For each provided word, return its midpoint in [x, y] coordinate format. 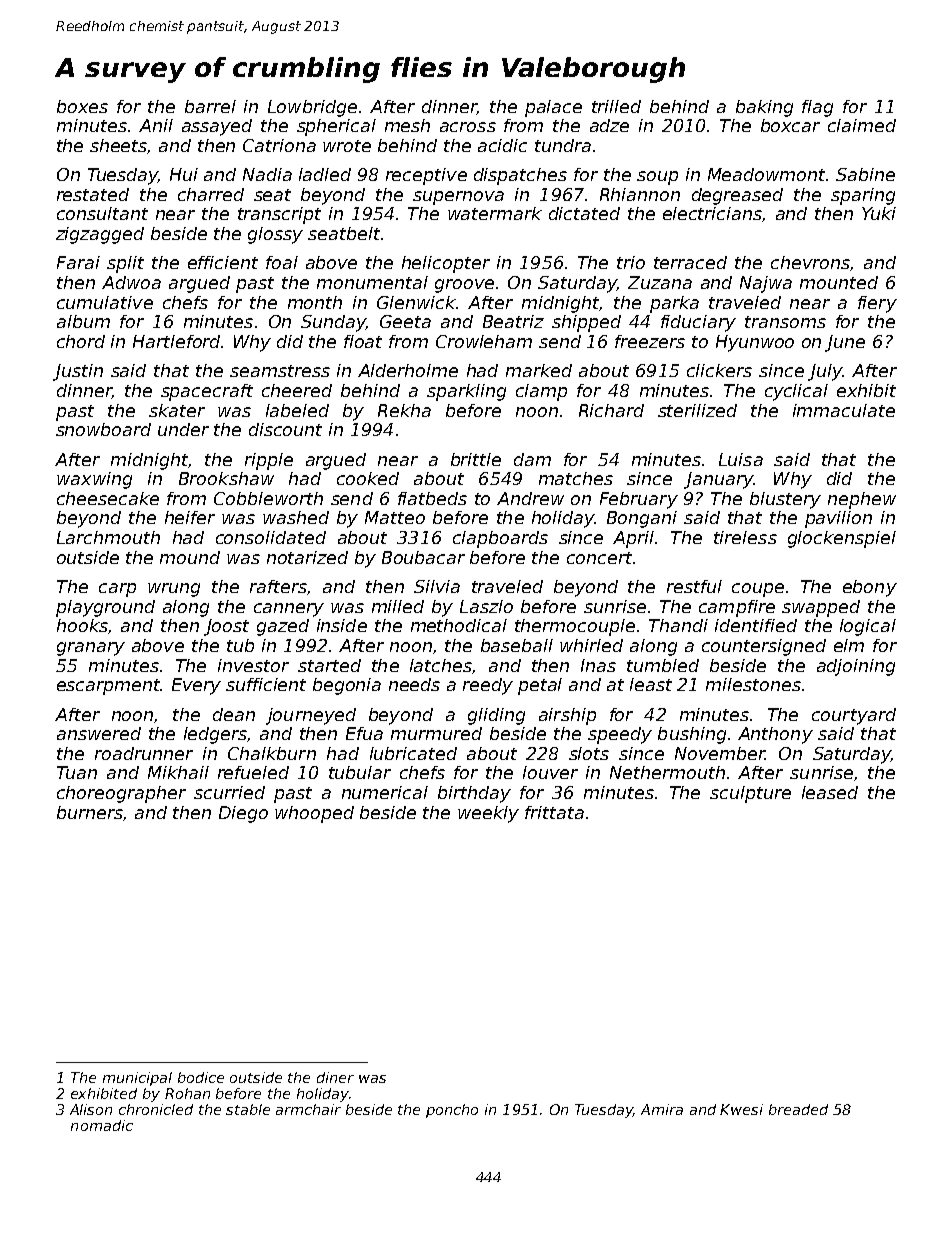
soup [657, 178]
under [183, 429]
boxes [82, 106]
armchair [308, 1109]
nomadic [102, 1125]
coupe [758, 590]
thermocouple [575, 627]
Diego [243, 814]
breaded [798, 1109]
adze [609, 125]
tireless [745, 537]
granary [91, 649]
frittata [554, 812]
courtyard [854, 716]
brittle [476, 459]
